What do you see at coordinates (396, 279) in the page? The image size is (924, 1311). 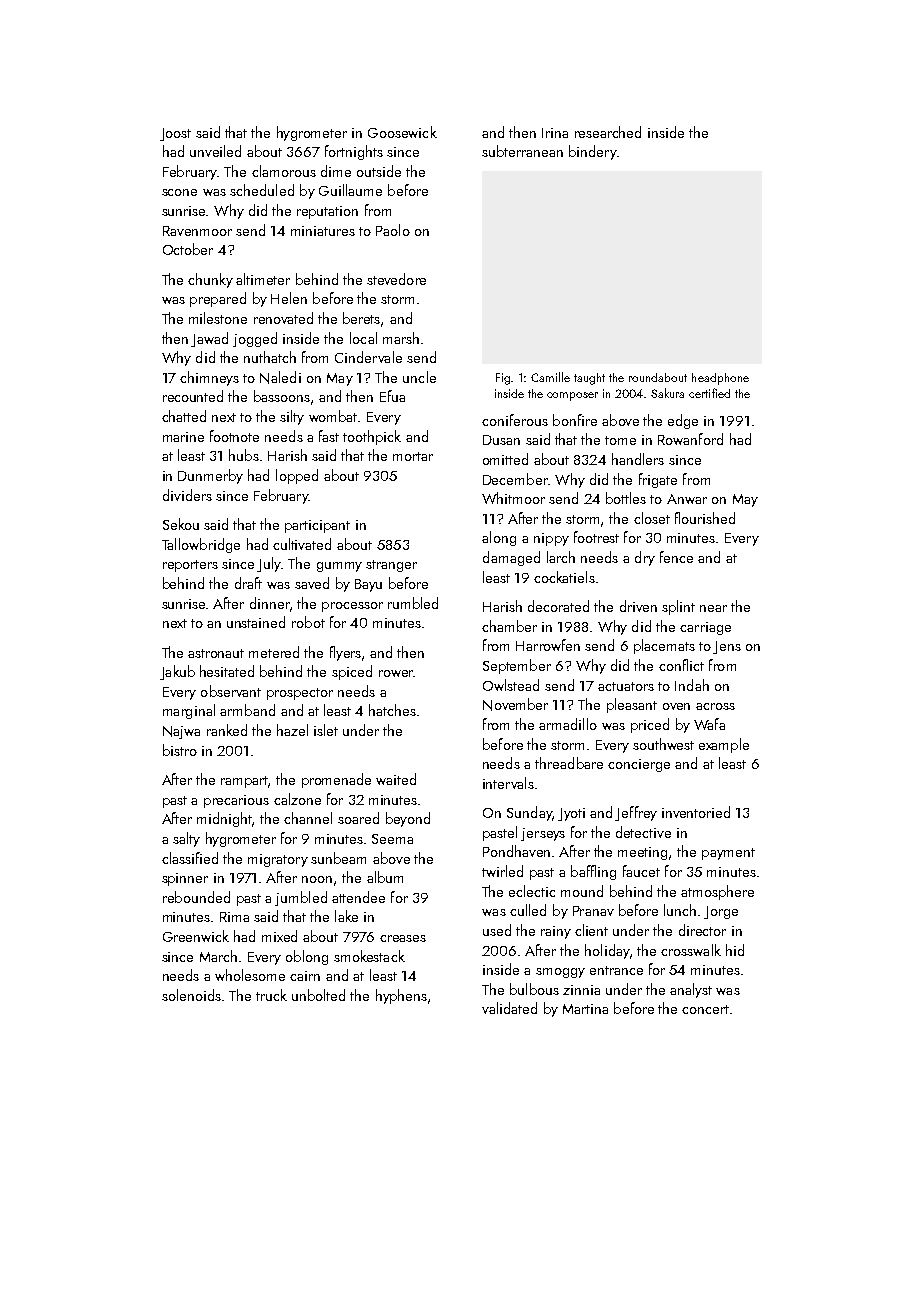 I see `stevedore` at bounding box center [396, 279].
